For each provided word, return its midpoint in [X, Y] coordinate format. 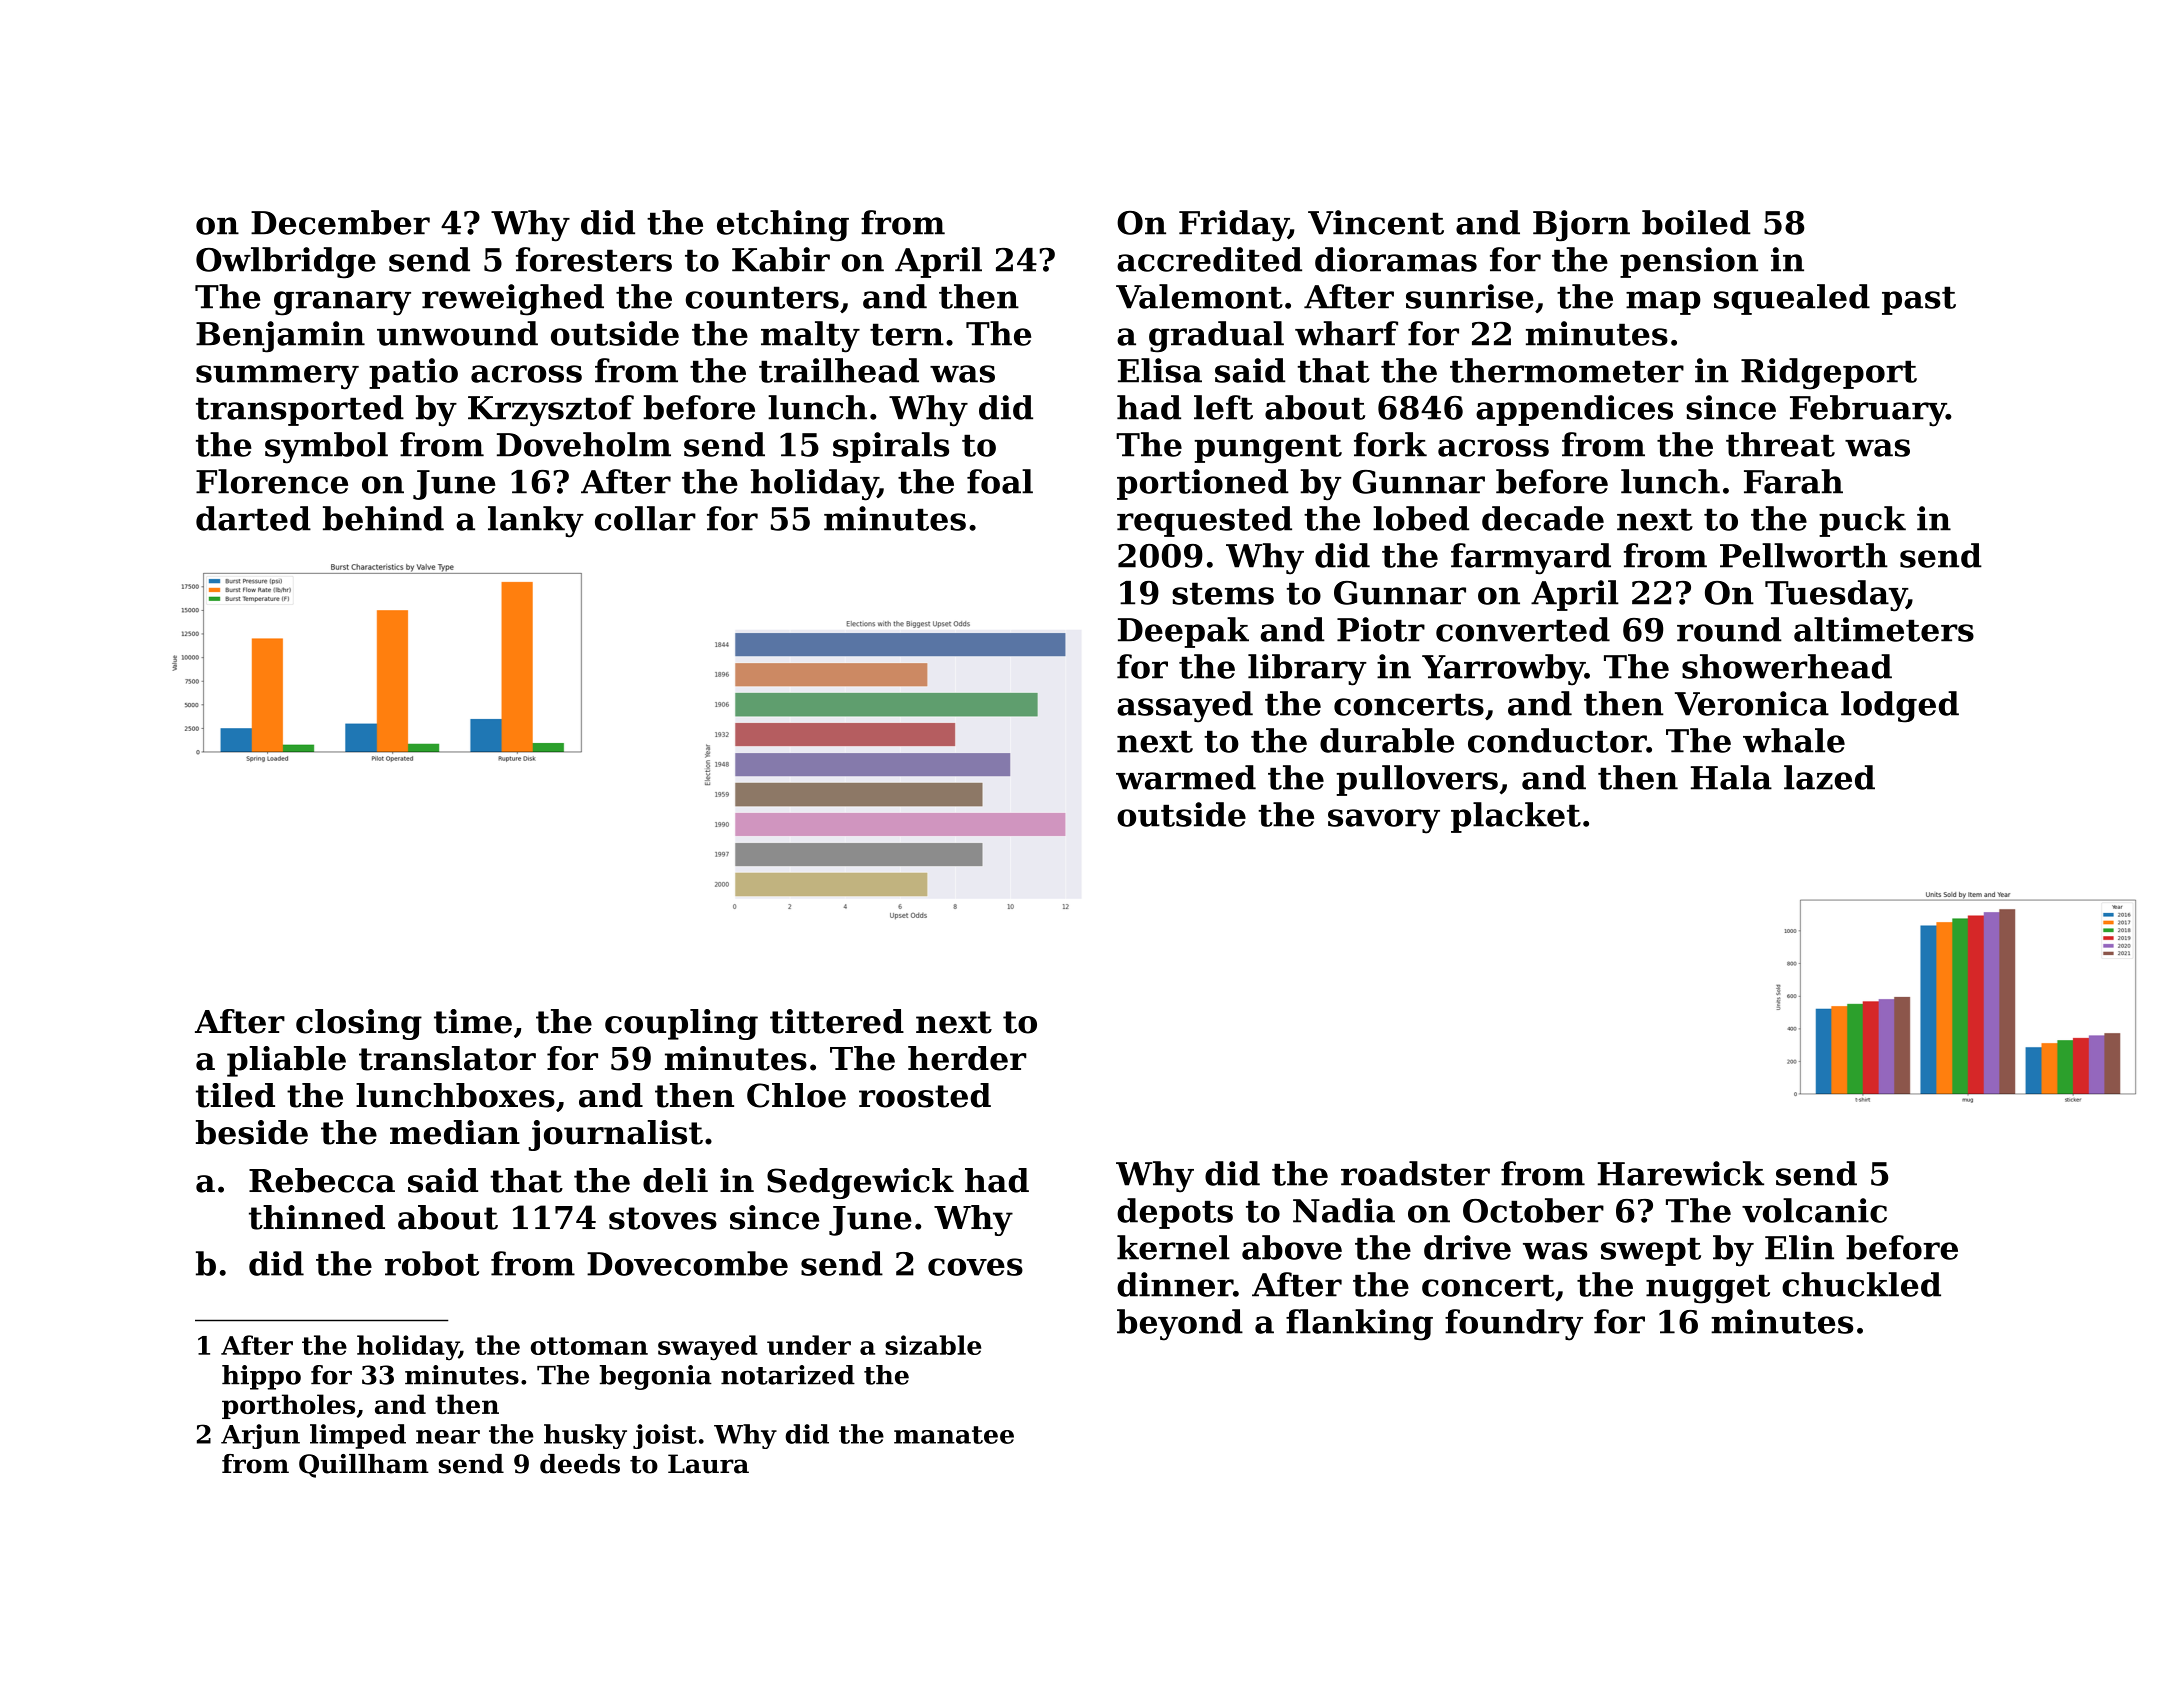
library [1307, 670]
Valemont [1199, 296]
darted [253, 518]
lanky [536, 522]
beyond [1180, 1325]
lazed [1829, 777]
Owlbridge [286, 263]
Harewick [1681, 1173]
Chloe [796, 1095]
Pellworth [1804, 555]
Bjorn [1581, 226]
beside [252, 1132]
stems [1223, 594]
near [448, 1437]
